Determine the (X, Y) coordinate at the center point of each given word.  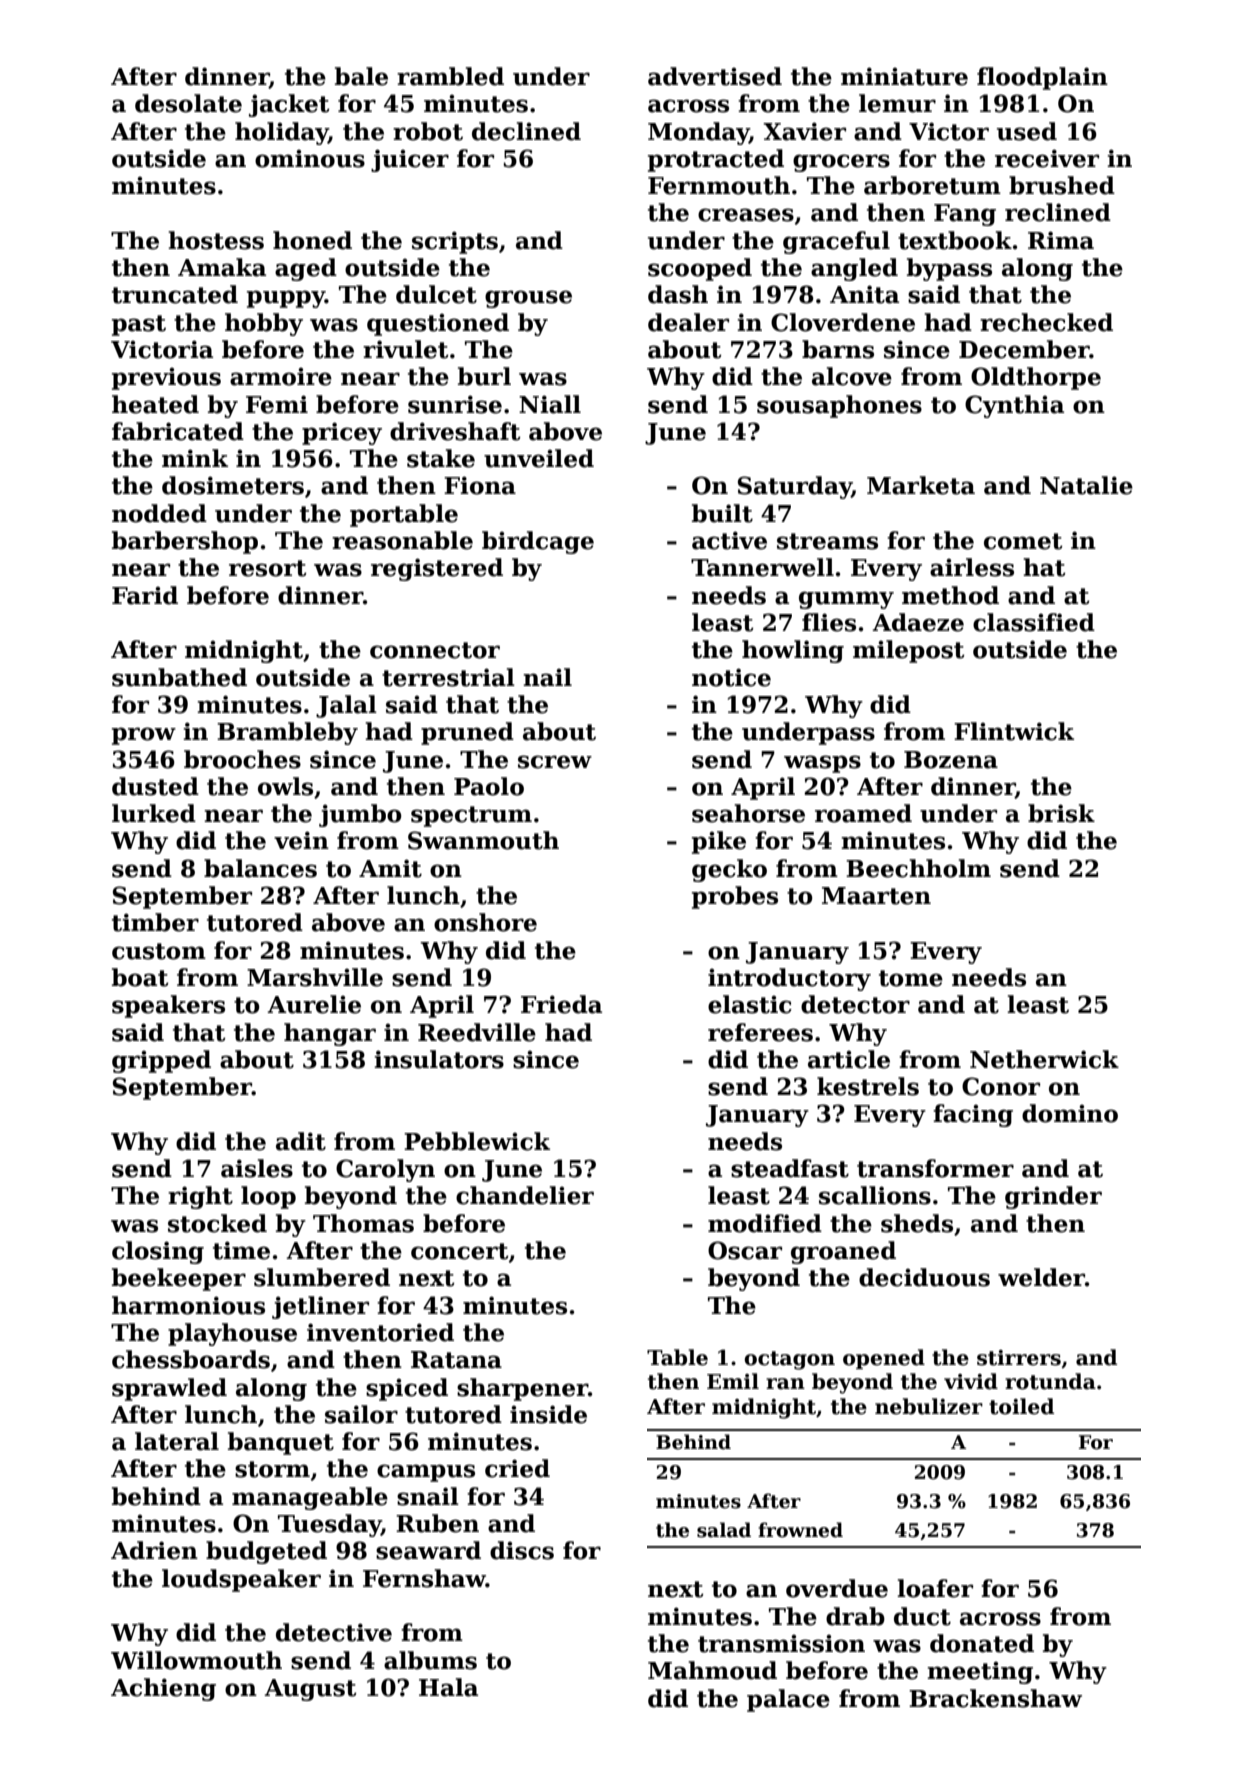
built (722, 513)
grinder (1053, 1197)
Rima (1061, 240)
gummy (846, 600)
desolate (188, 103)
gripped (161, 1061)
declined (526, 131)
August (310, 1690)
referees (760, 1032)
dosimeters (233, 485)
